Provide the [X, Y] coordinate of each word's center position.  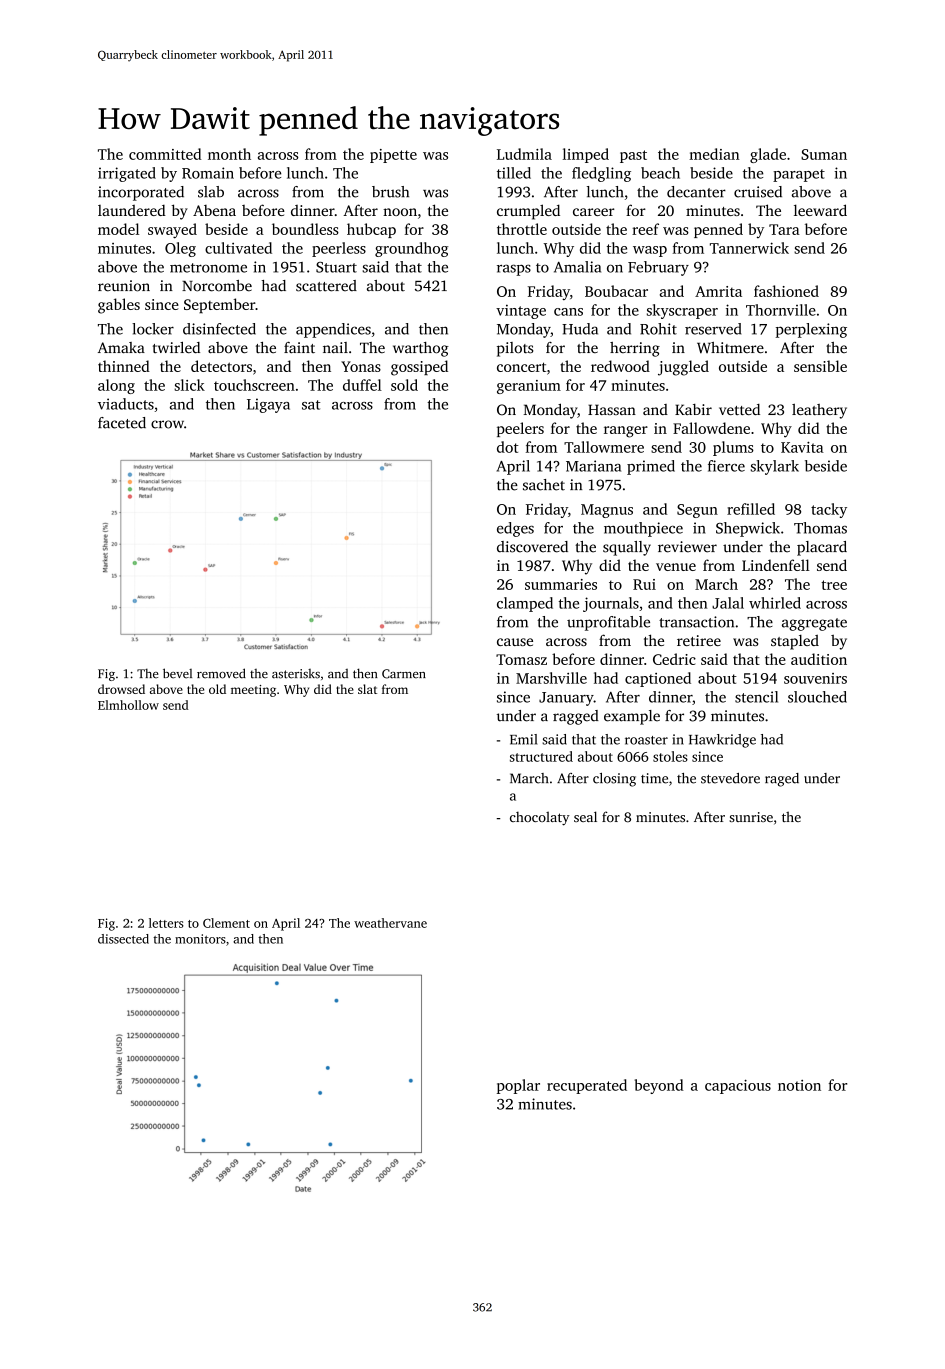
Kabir [693, 409]
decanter [696, 192]
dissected [123, 939]
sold [404, 385]
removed [221, 673]
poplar [518, 1086]
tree [834, 585]
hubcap [371, 230]
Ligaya [268, 405]
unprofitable [608, 623]
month [229, 154]
